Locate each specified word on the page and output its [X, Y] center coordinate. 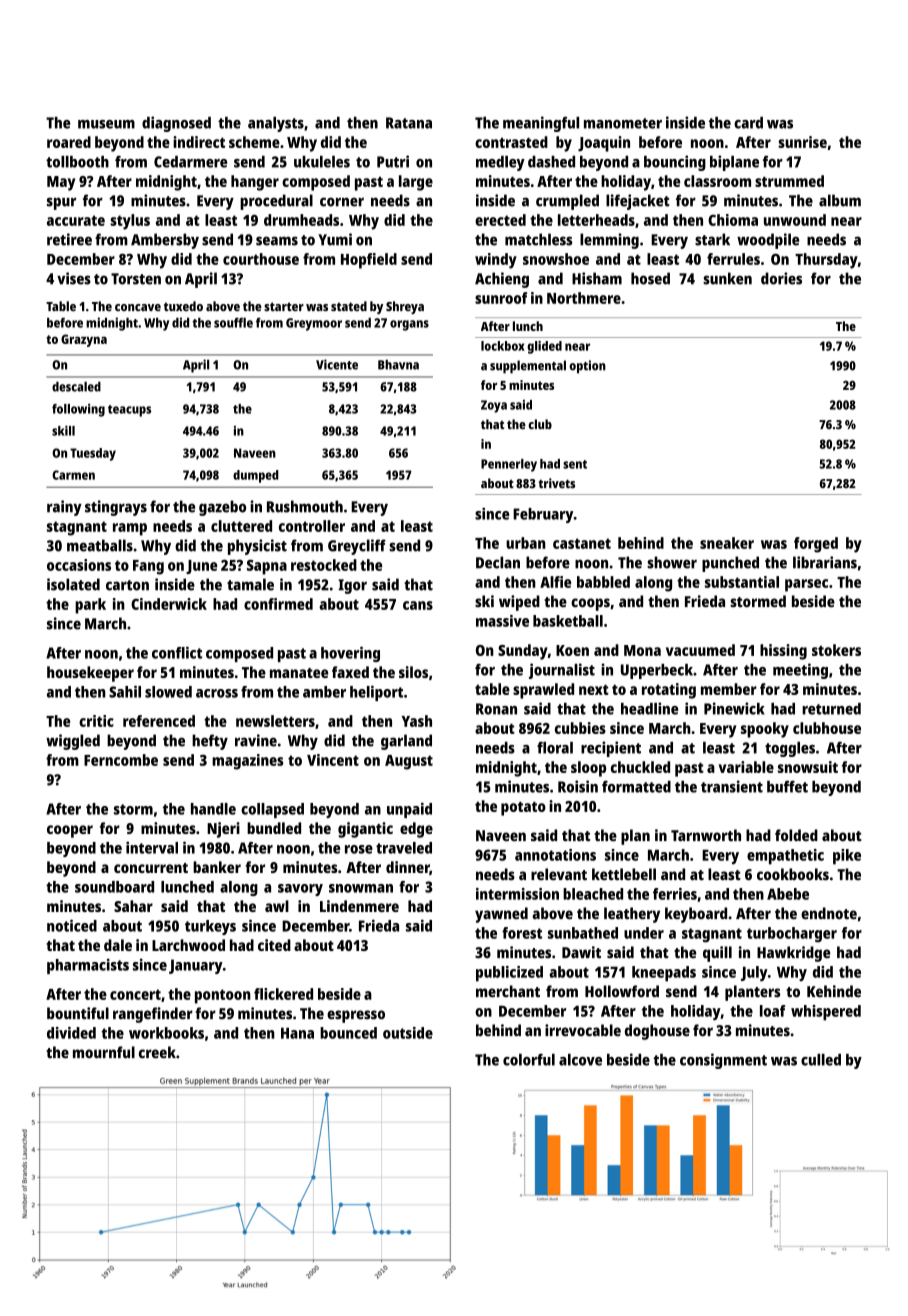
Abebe [788, 894]
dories [781, 278]
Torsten [136, 279]
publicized [509, 974]
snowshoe [556, 259]
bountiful [78, 1013]
